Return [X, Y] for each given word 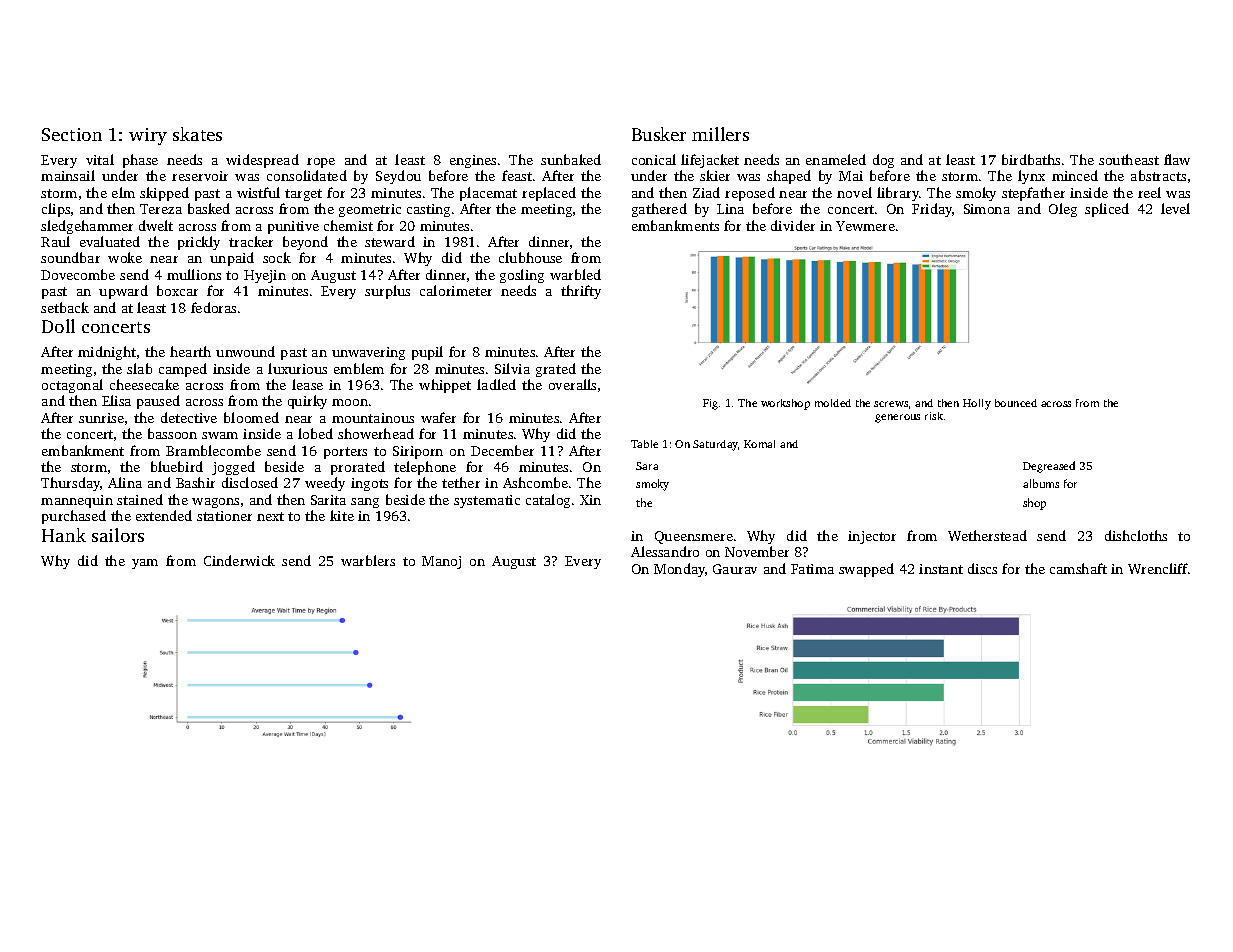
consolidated [307, 175]
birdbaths [1031, 159]
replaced [549, 194]
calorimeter [456, 290]
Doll [58, 326]
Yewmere [865, 226]
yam [145, 564]
